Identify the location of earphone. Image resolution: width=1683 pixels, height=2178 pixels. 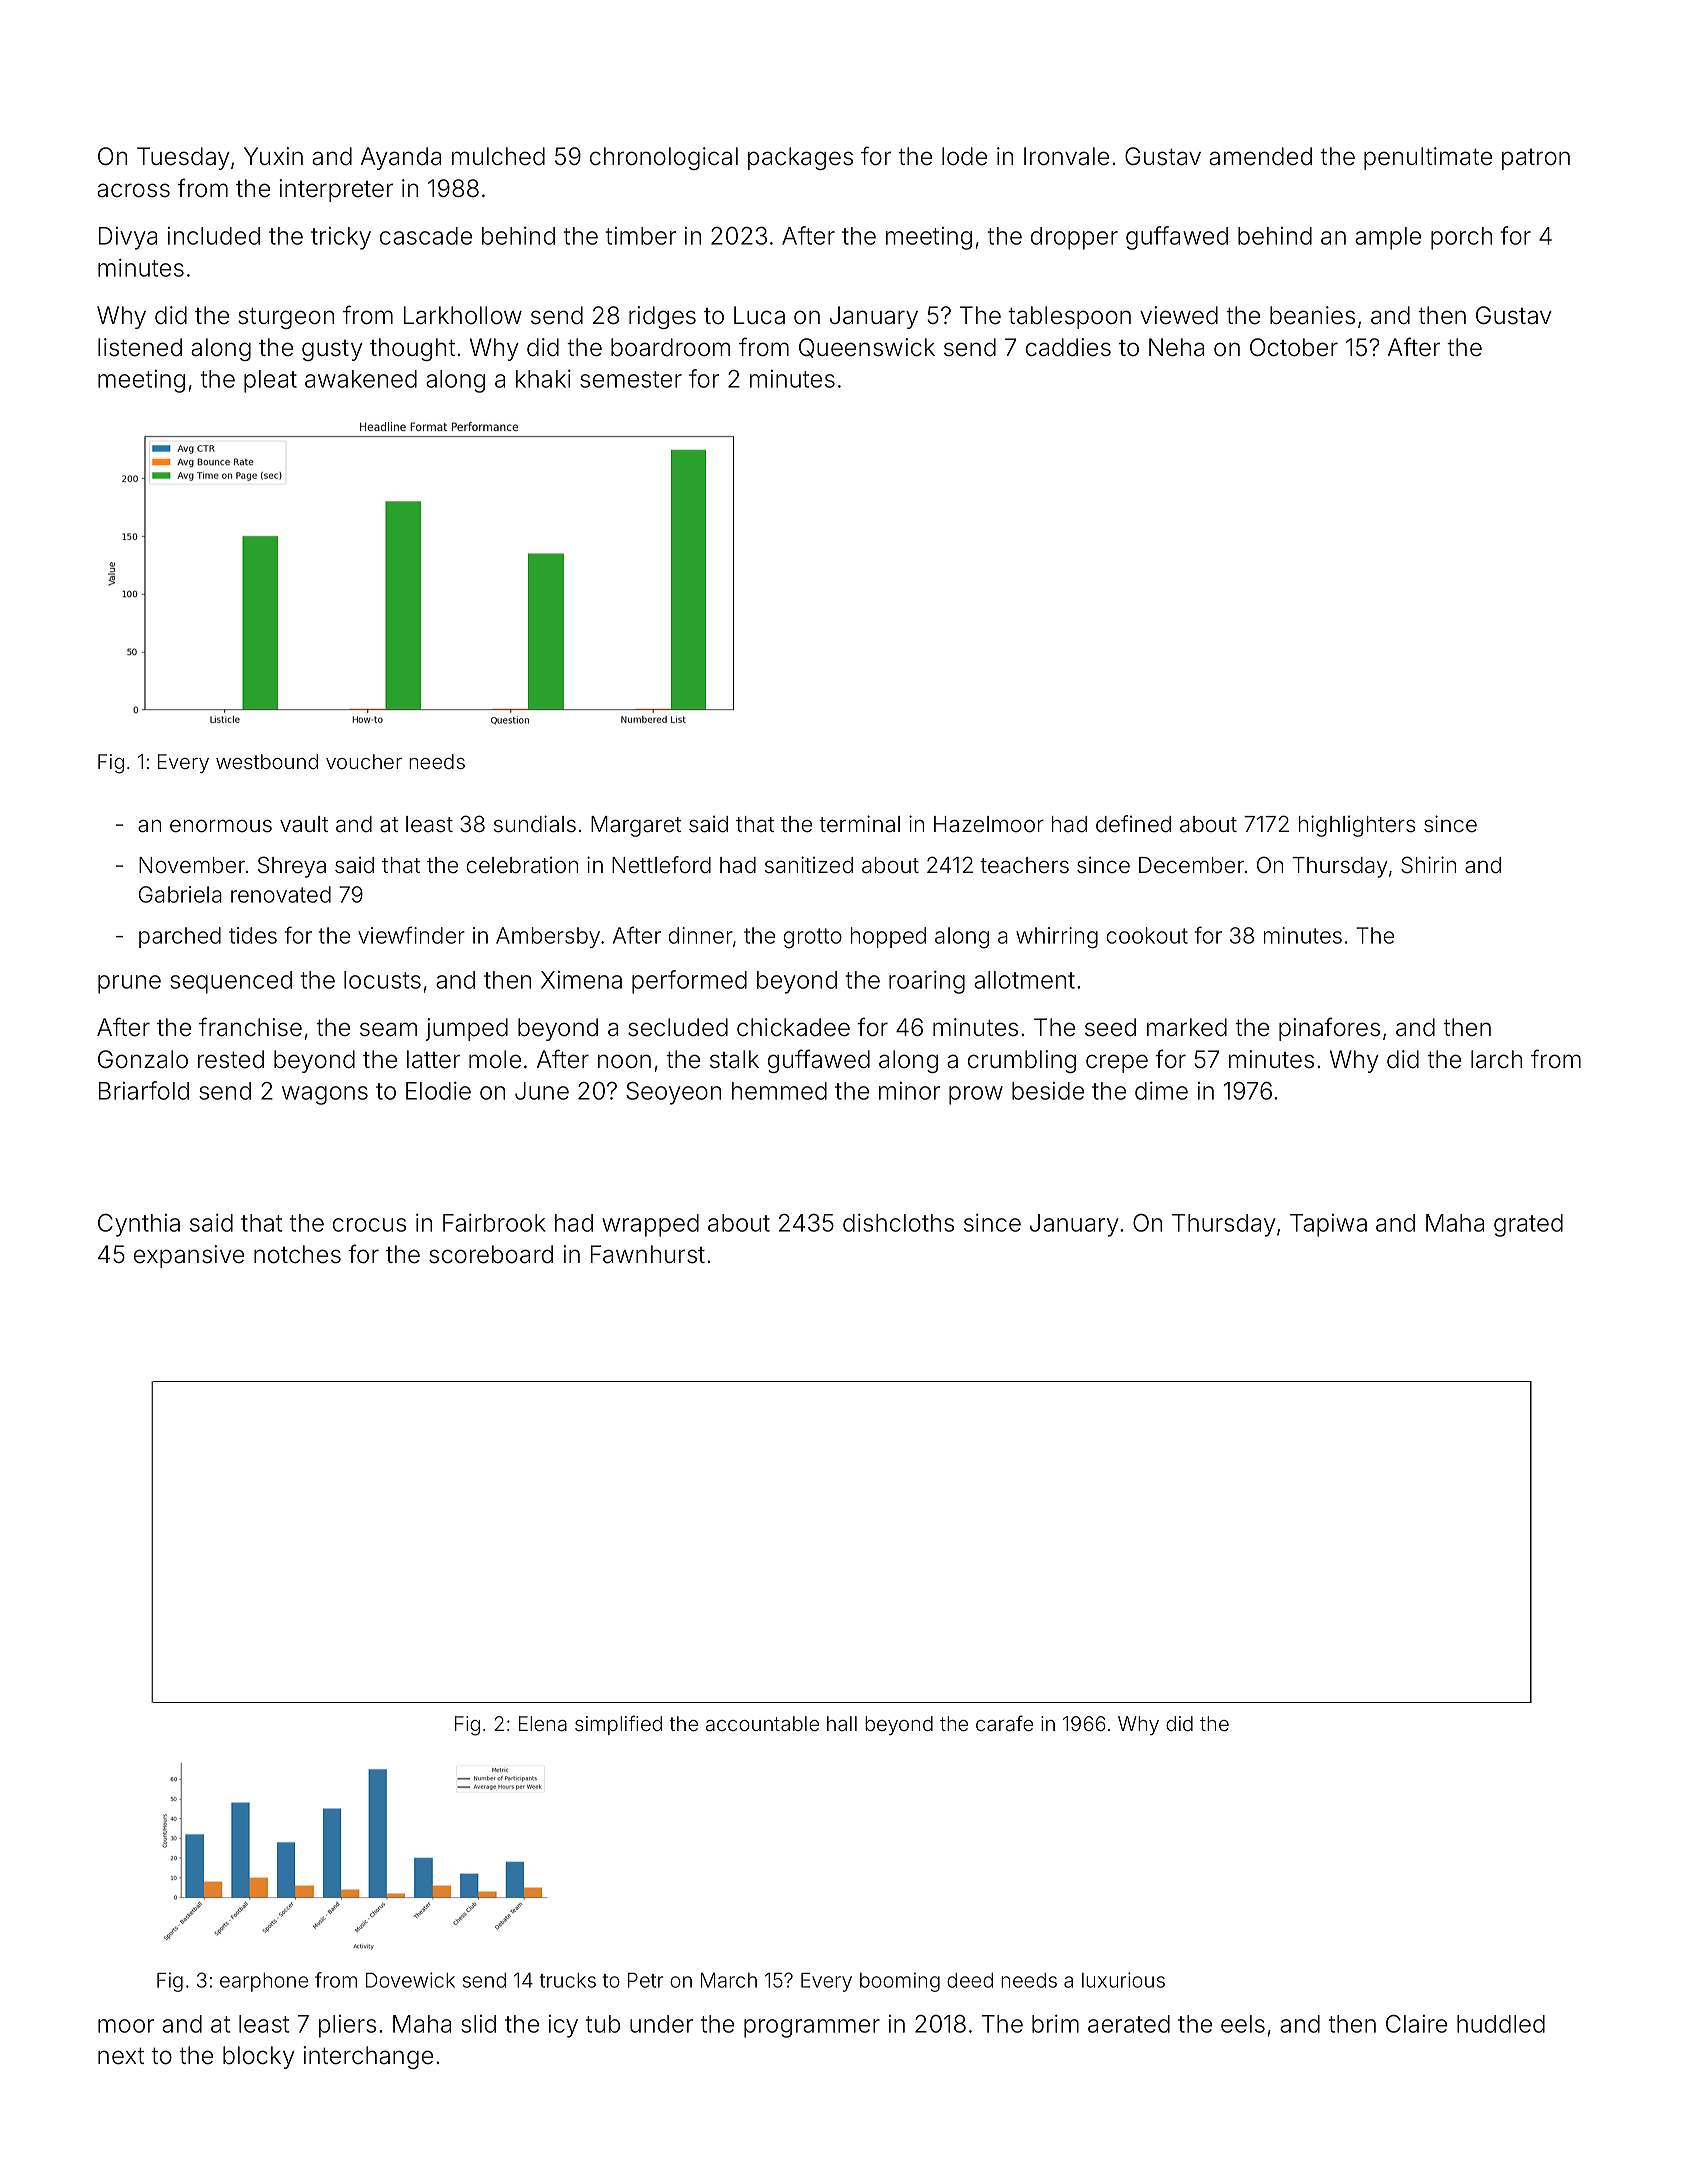
(264, 1982).
